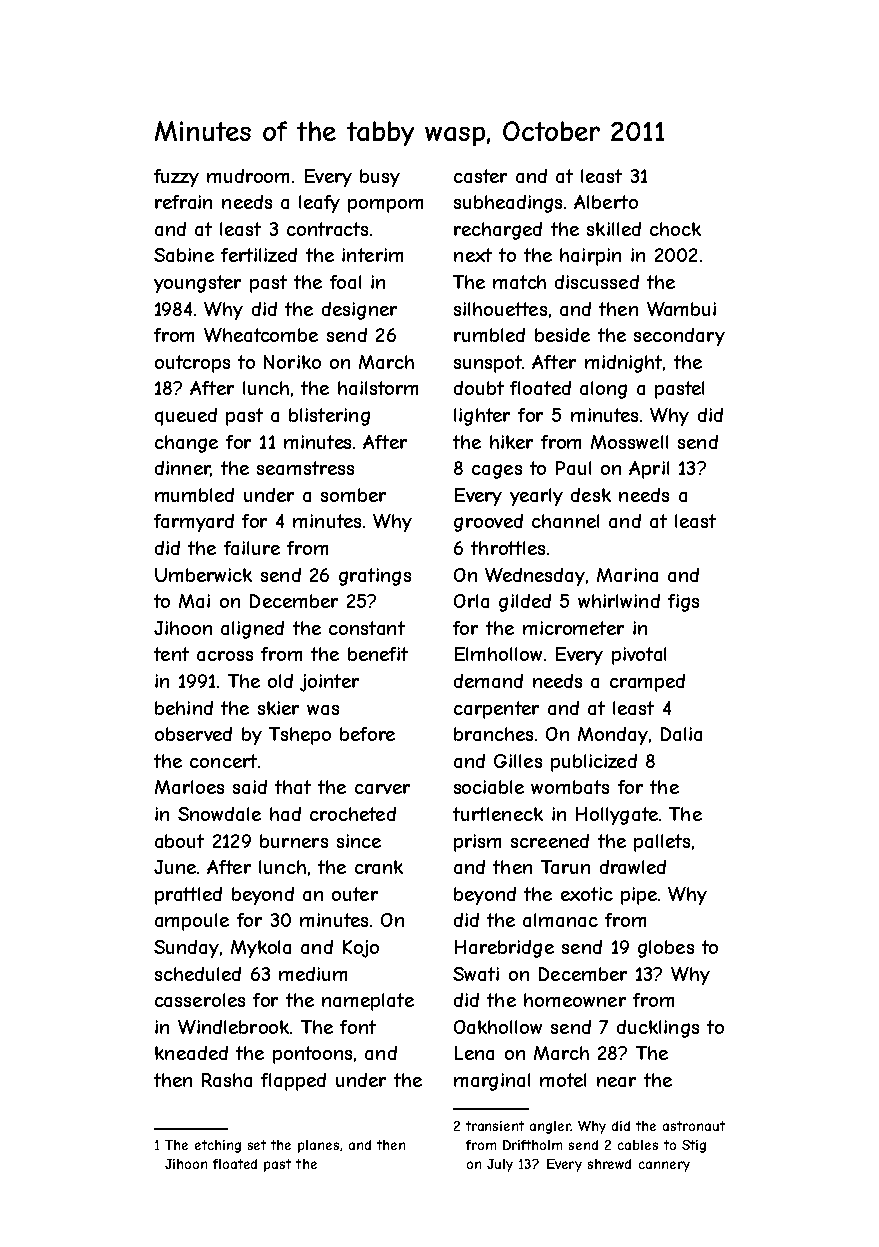 This image has width=879, height=1247. What do you see at coordinates (681, 734) in the image?
I see `Dalia` at bounding box center [681, 734].
